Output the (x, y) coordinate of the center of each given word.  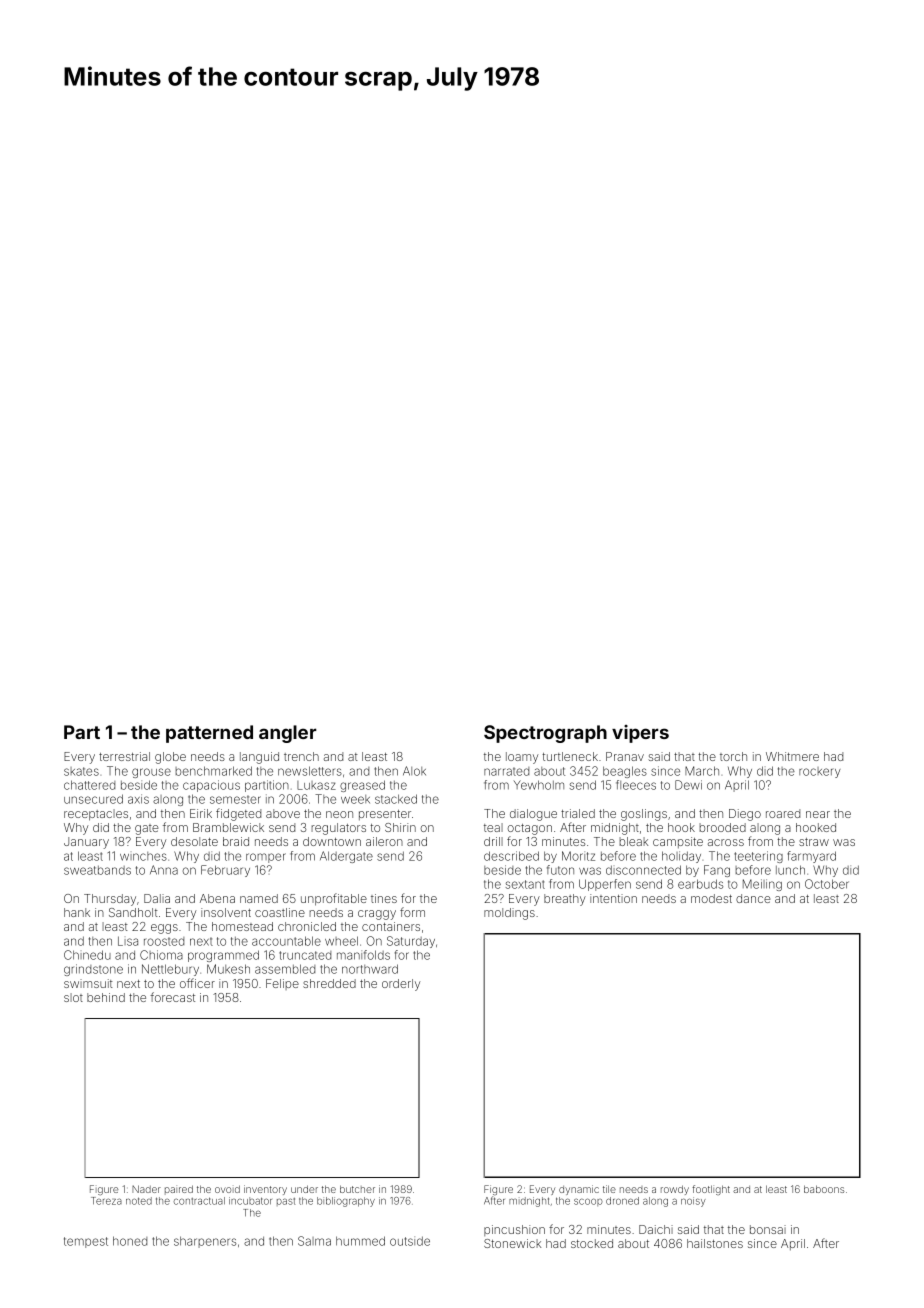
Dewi (688, 785)
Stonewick (512, 1243)
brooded (722, 827)
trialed (578, 813)
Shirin (400, 827)
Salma (314, 1241)
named (259, 898)
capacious (211, 786)
